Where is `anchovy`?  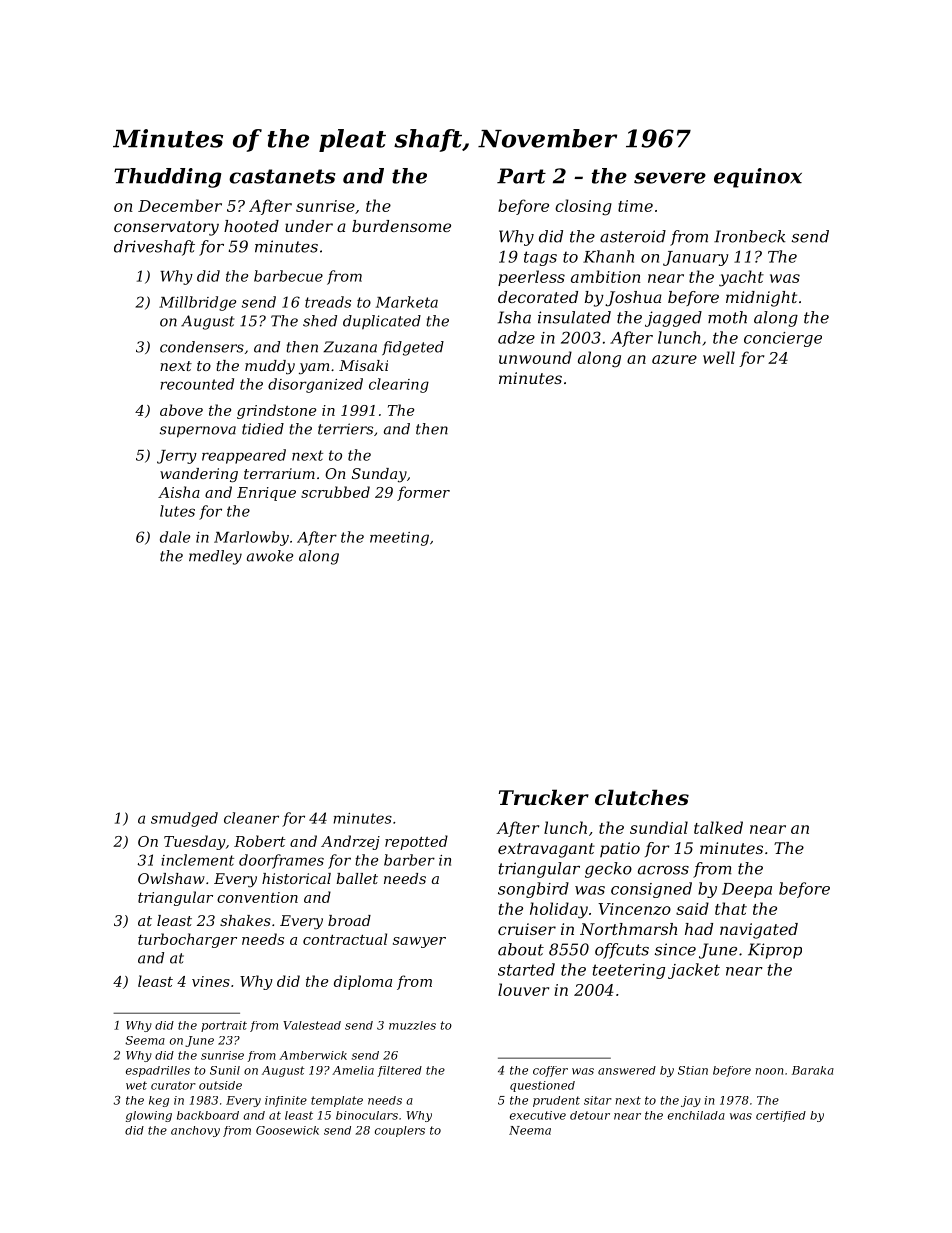 anchovy is located at coordinates (195, 1131).
